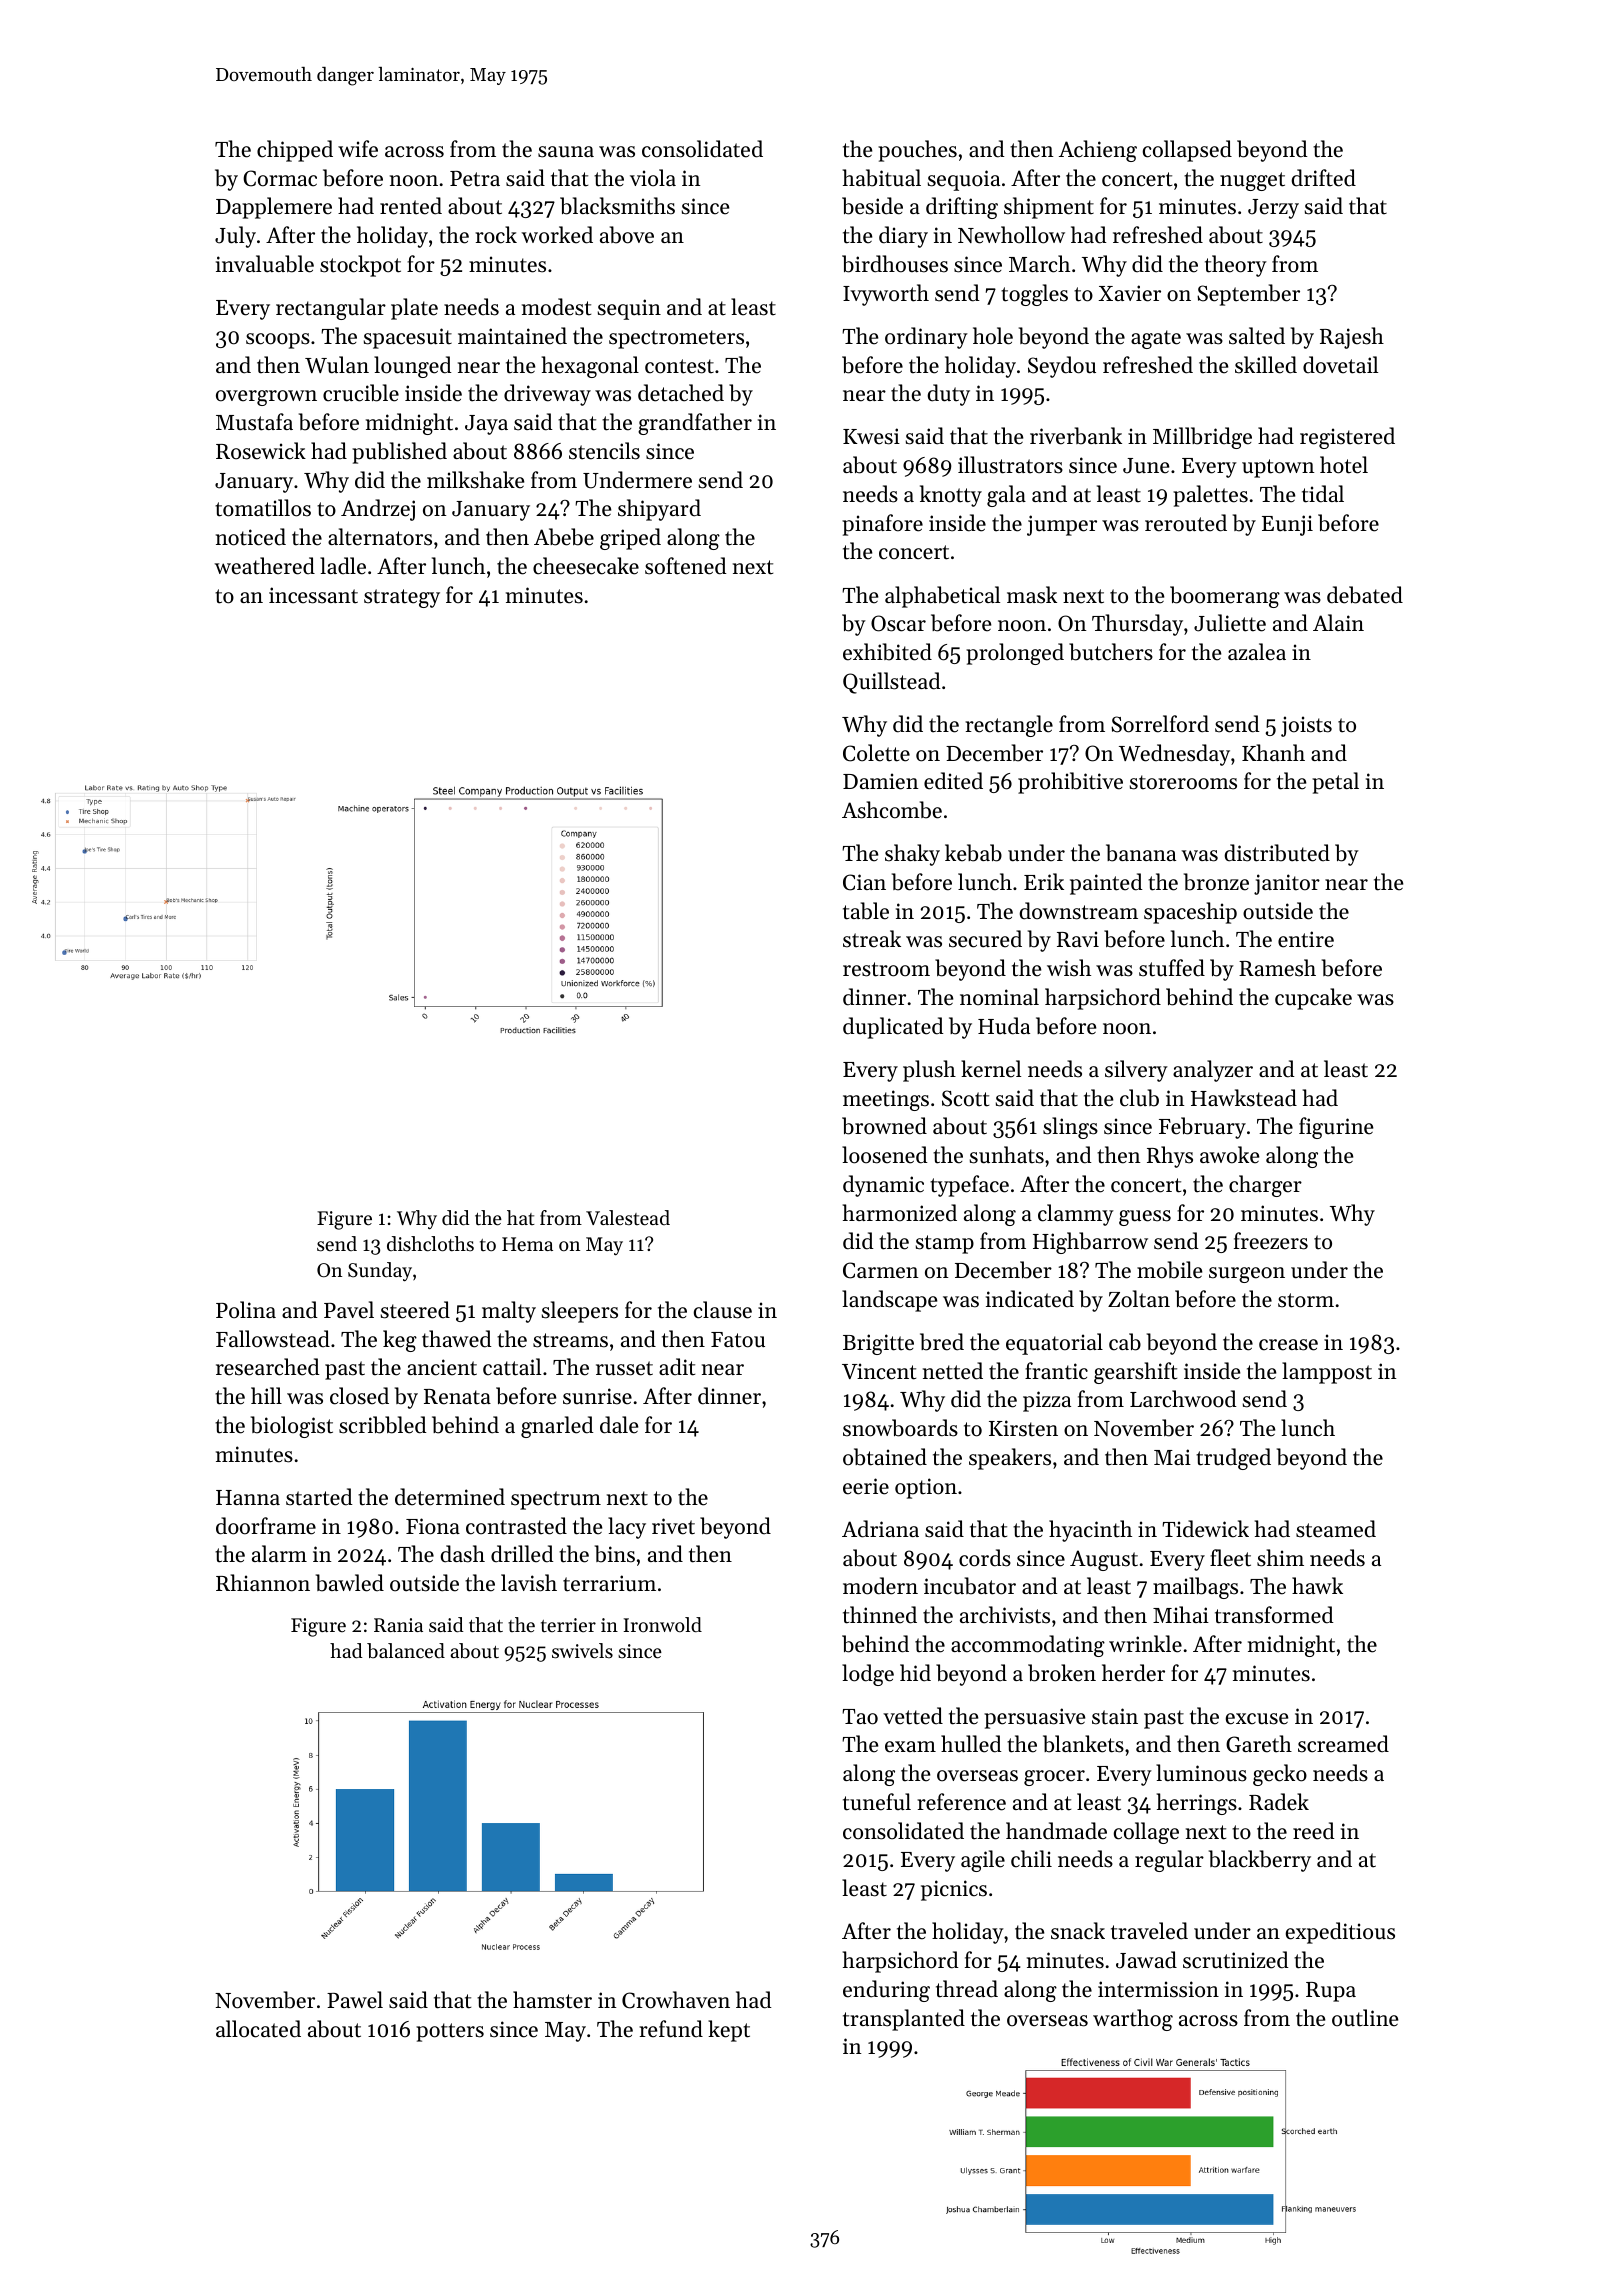 This screenshot has width=1620, height=2292. What do you see at coordinates (586, 566) in the screenshot?
I see `cheesecake` at bounding box center [586, 566].
